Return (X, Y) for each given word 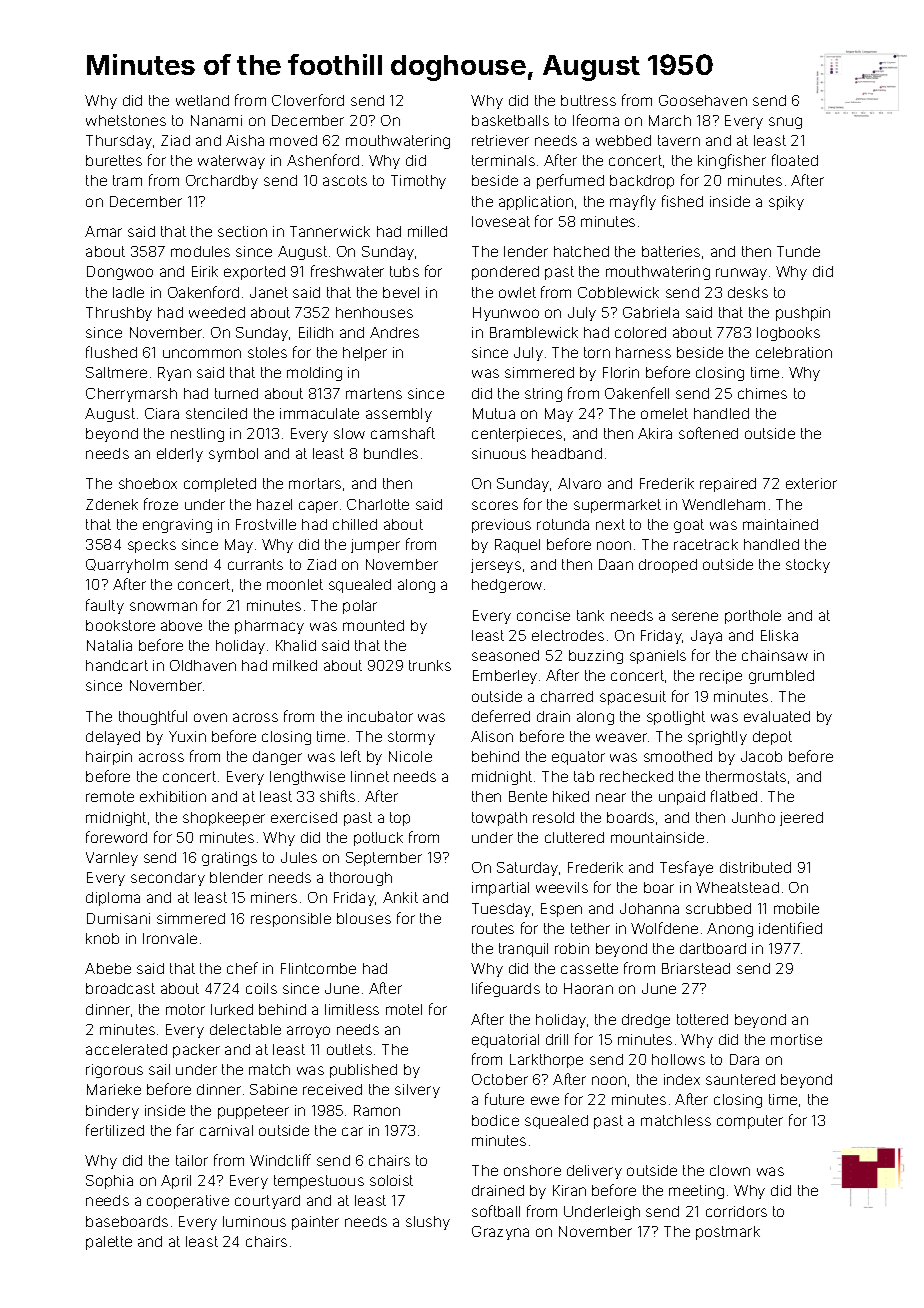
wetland (202, 100)
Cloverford (308, 100)
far (185, 1130)
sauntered (740, 1079)
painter (315, 1223)
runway (741, 274)
